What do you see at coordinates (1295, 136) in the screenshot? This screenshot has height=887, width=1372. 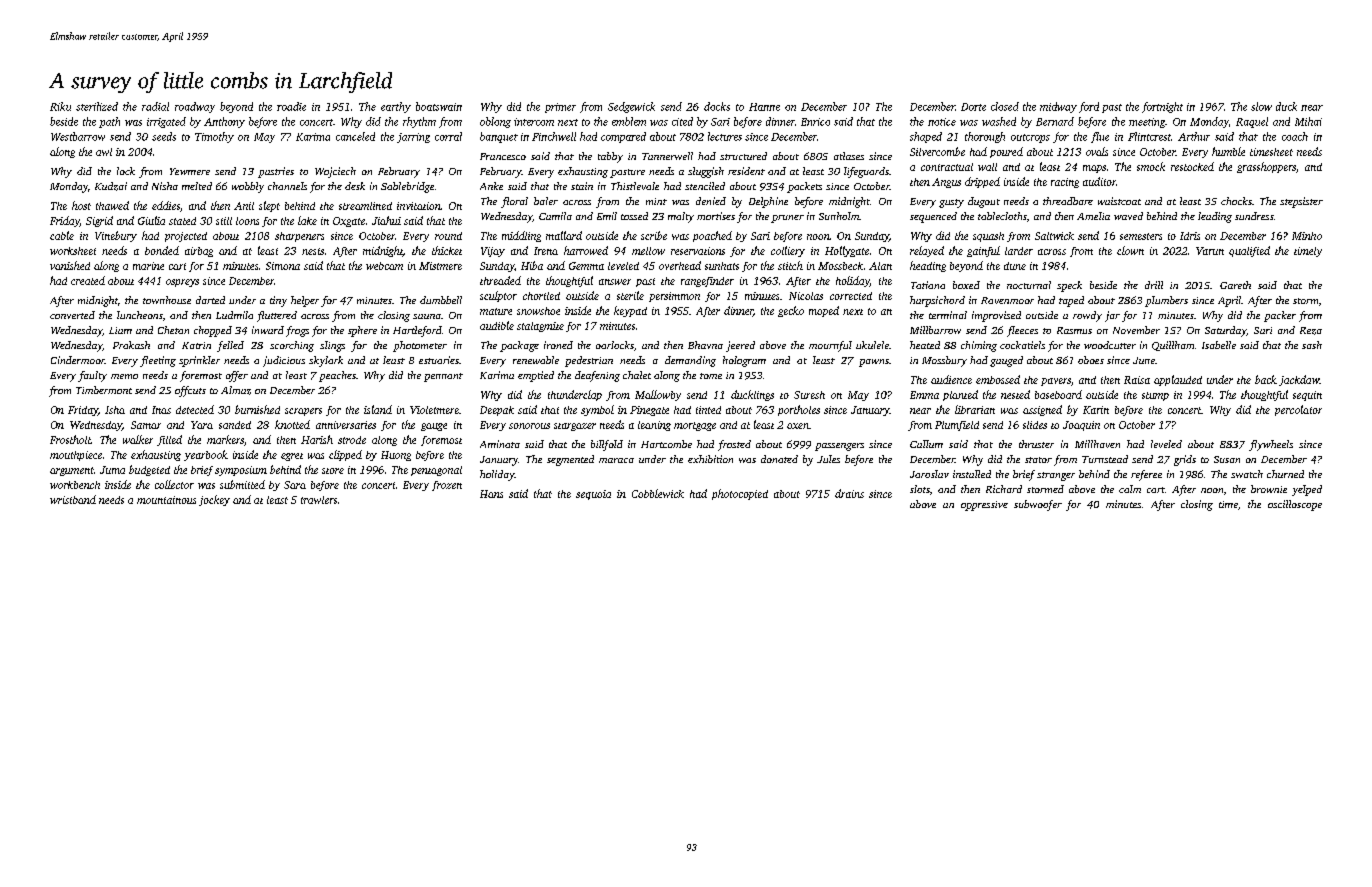 I see `coach` at bounding box center [1295, 136].
